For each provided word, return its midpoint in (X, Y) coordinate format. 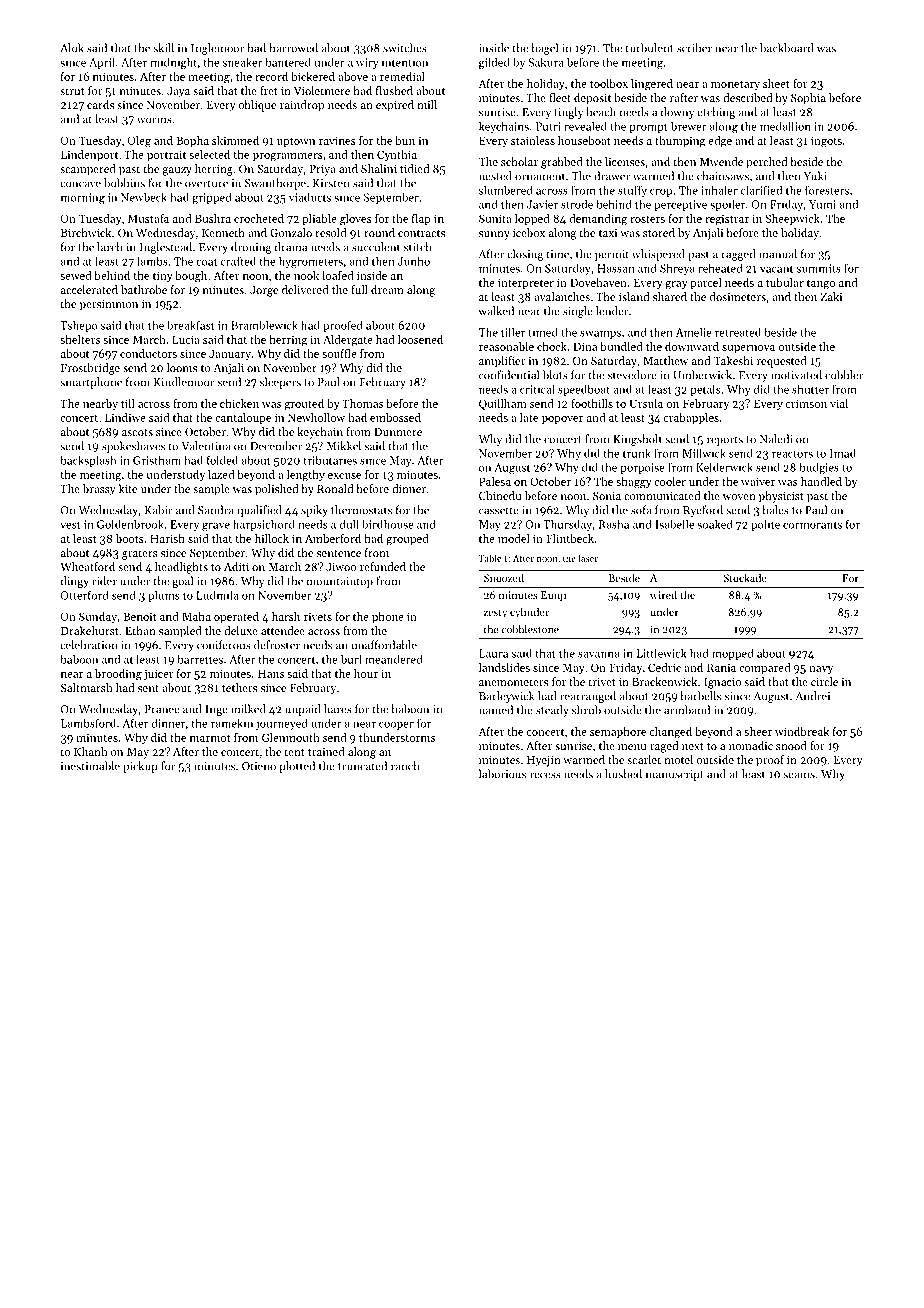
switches (405, 48)
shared (670, 296)
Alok (72, 48)
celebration (88, 645)
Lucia (186, 339)
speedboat (584, 390)
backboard (786, 48)
